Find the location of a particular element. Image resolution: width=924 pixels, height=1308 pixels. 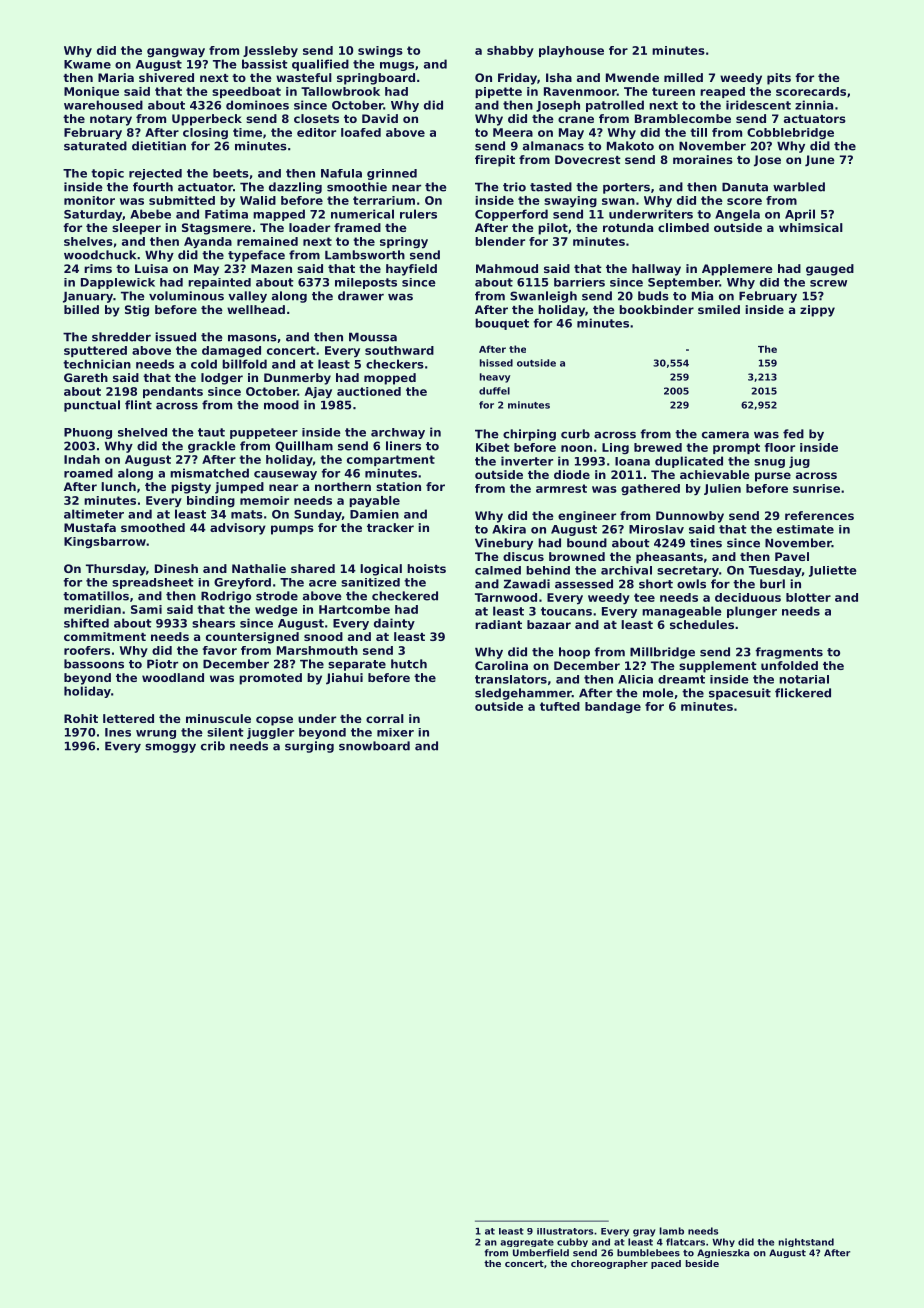

aggregate is located at coordinates (527, 1243).
